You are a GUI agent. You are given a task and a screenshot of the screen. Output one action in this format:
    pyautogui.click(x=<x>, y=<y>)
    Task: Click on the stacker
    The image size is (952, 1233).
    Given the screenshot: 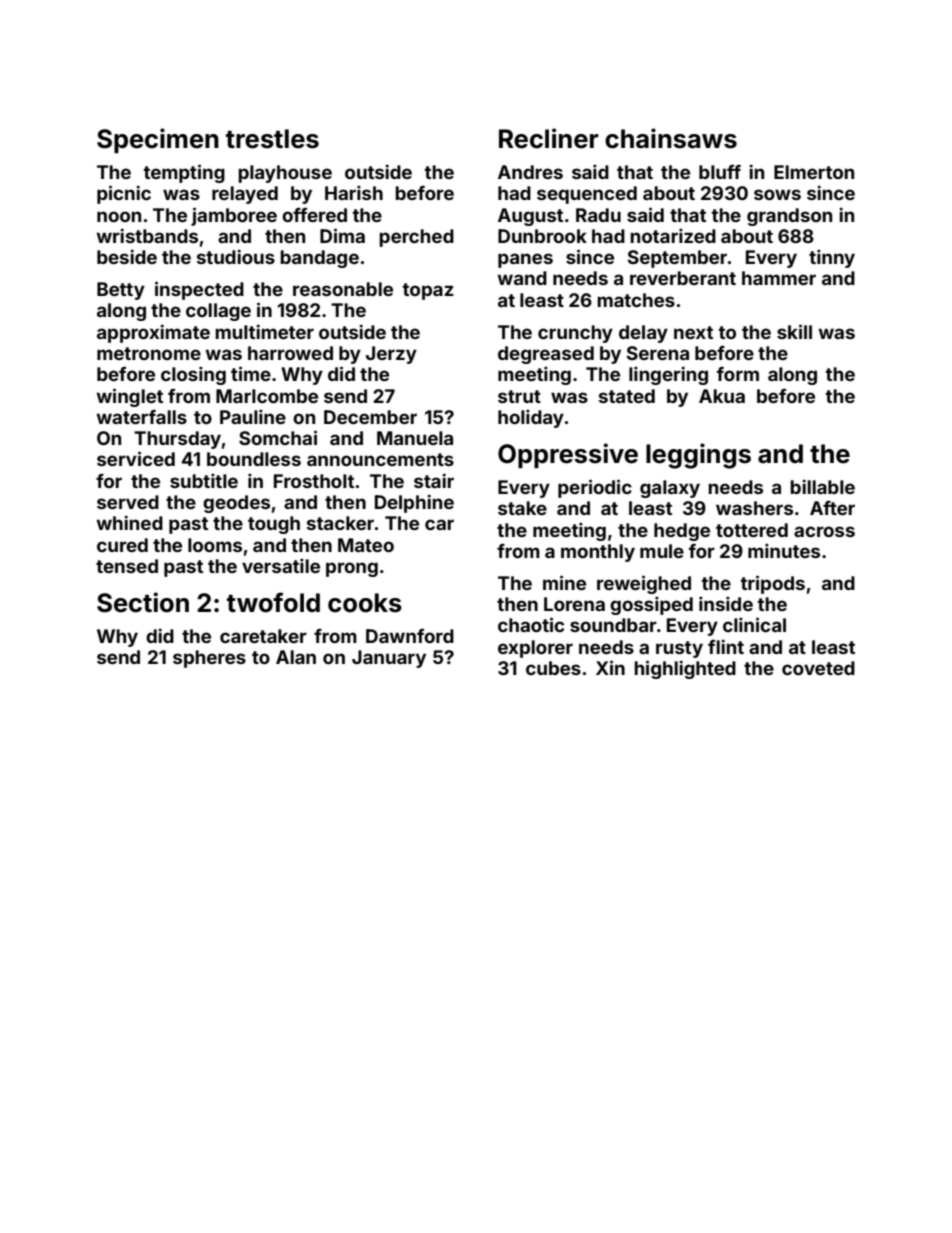 What is the action you would take?
    pyautogui.click(x=340, y=523)
